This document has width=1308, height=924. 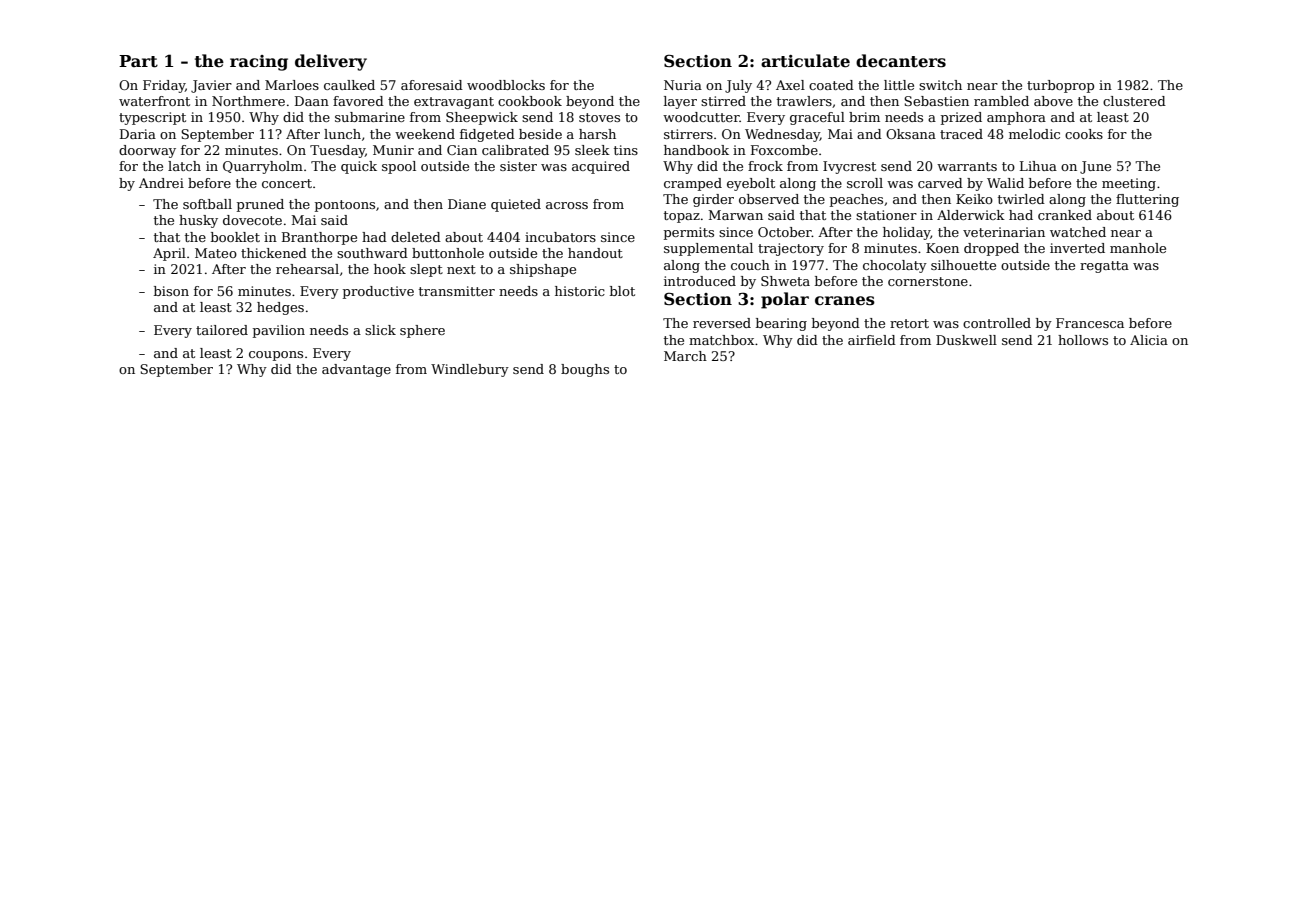 What do you see at coordinates (516, 205) in the document?
I see `quieted` at bounding box center [516, 205].
